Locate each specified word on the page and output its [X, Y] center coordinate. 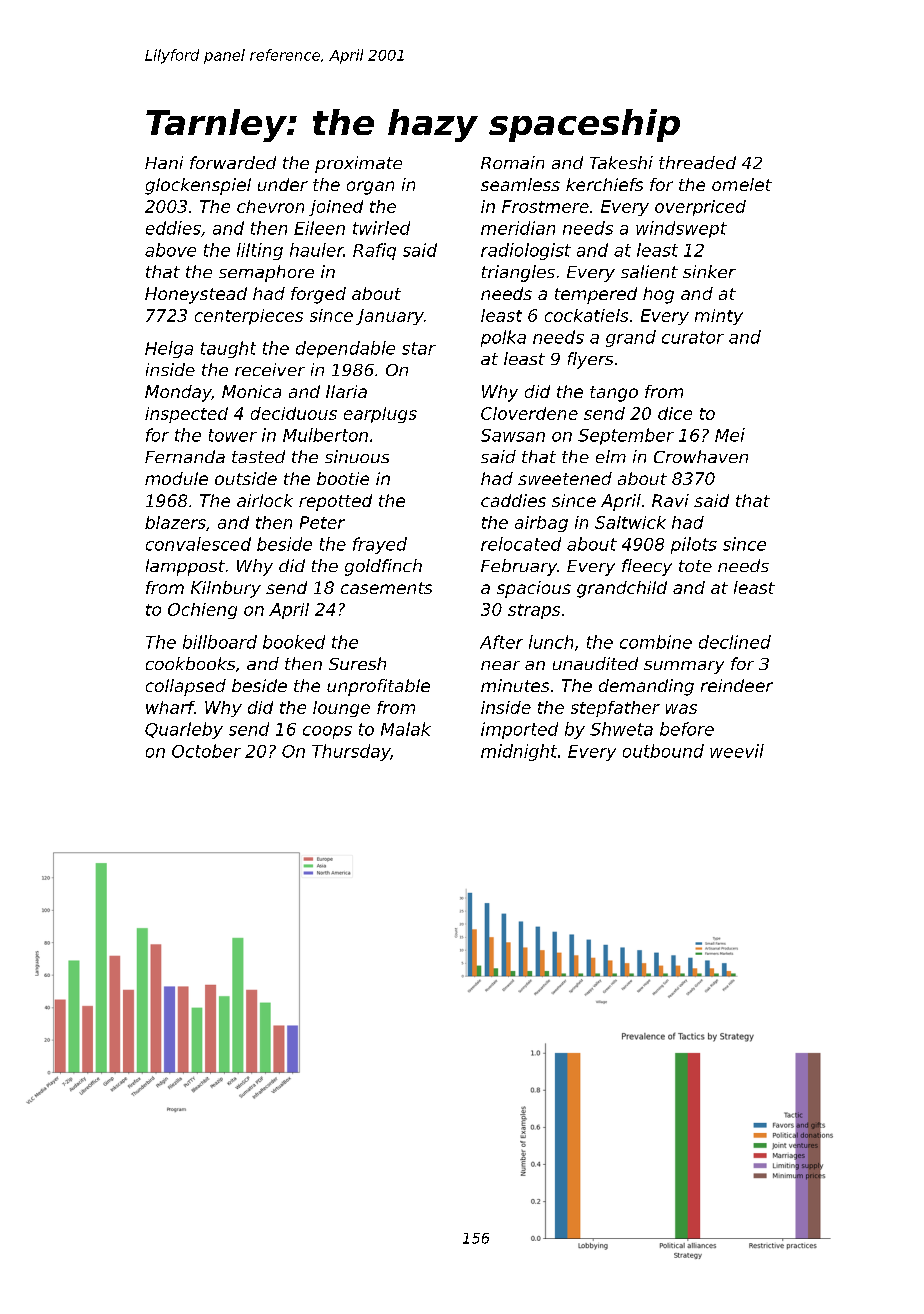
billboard [220, 642]
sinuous [357, 456]
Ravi [670, 500]
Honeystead [196, 295]
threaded [697, 162]
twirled [381, 228]
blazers [175, 522]
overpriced [700, 208]
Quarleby [184, 730]
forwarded [233, 162]
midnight [519, 752]
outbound [663, 751]
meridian [518, 228]
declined [735, 642]
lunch [551, 642]
